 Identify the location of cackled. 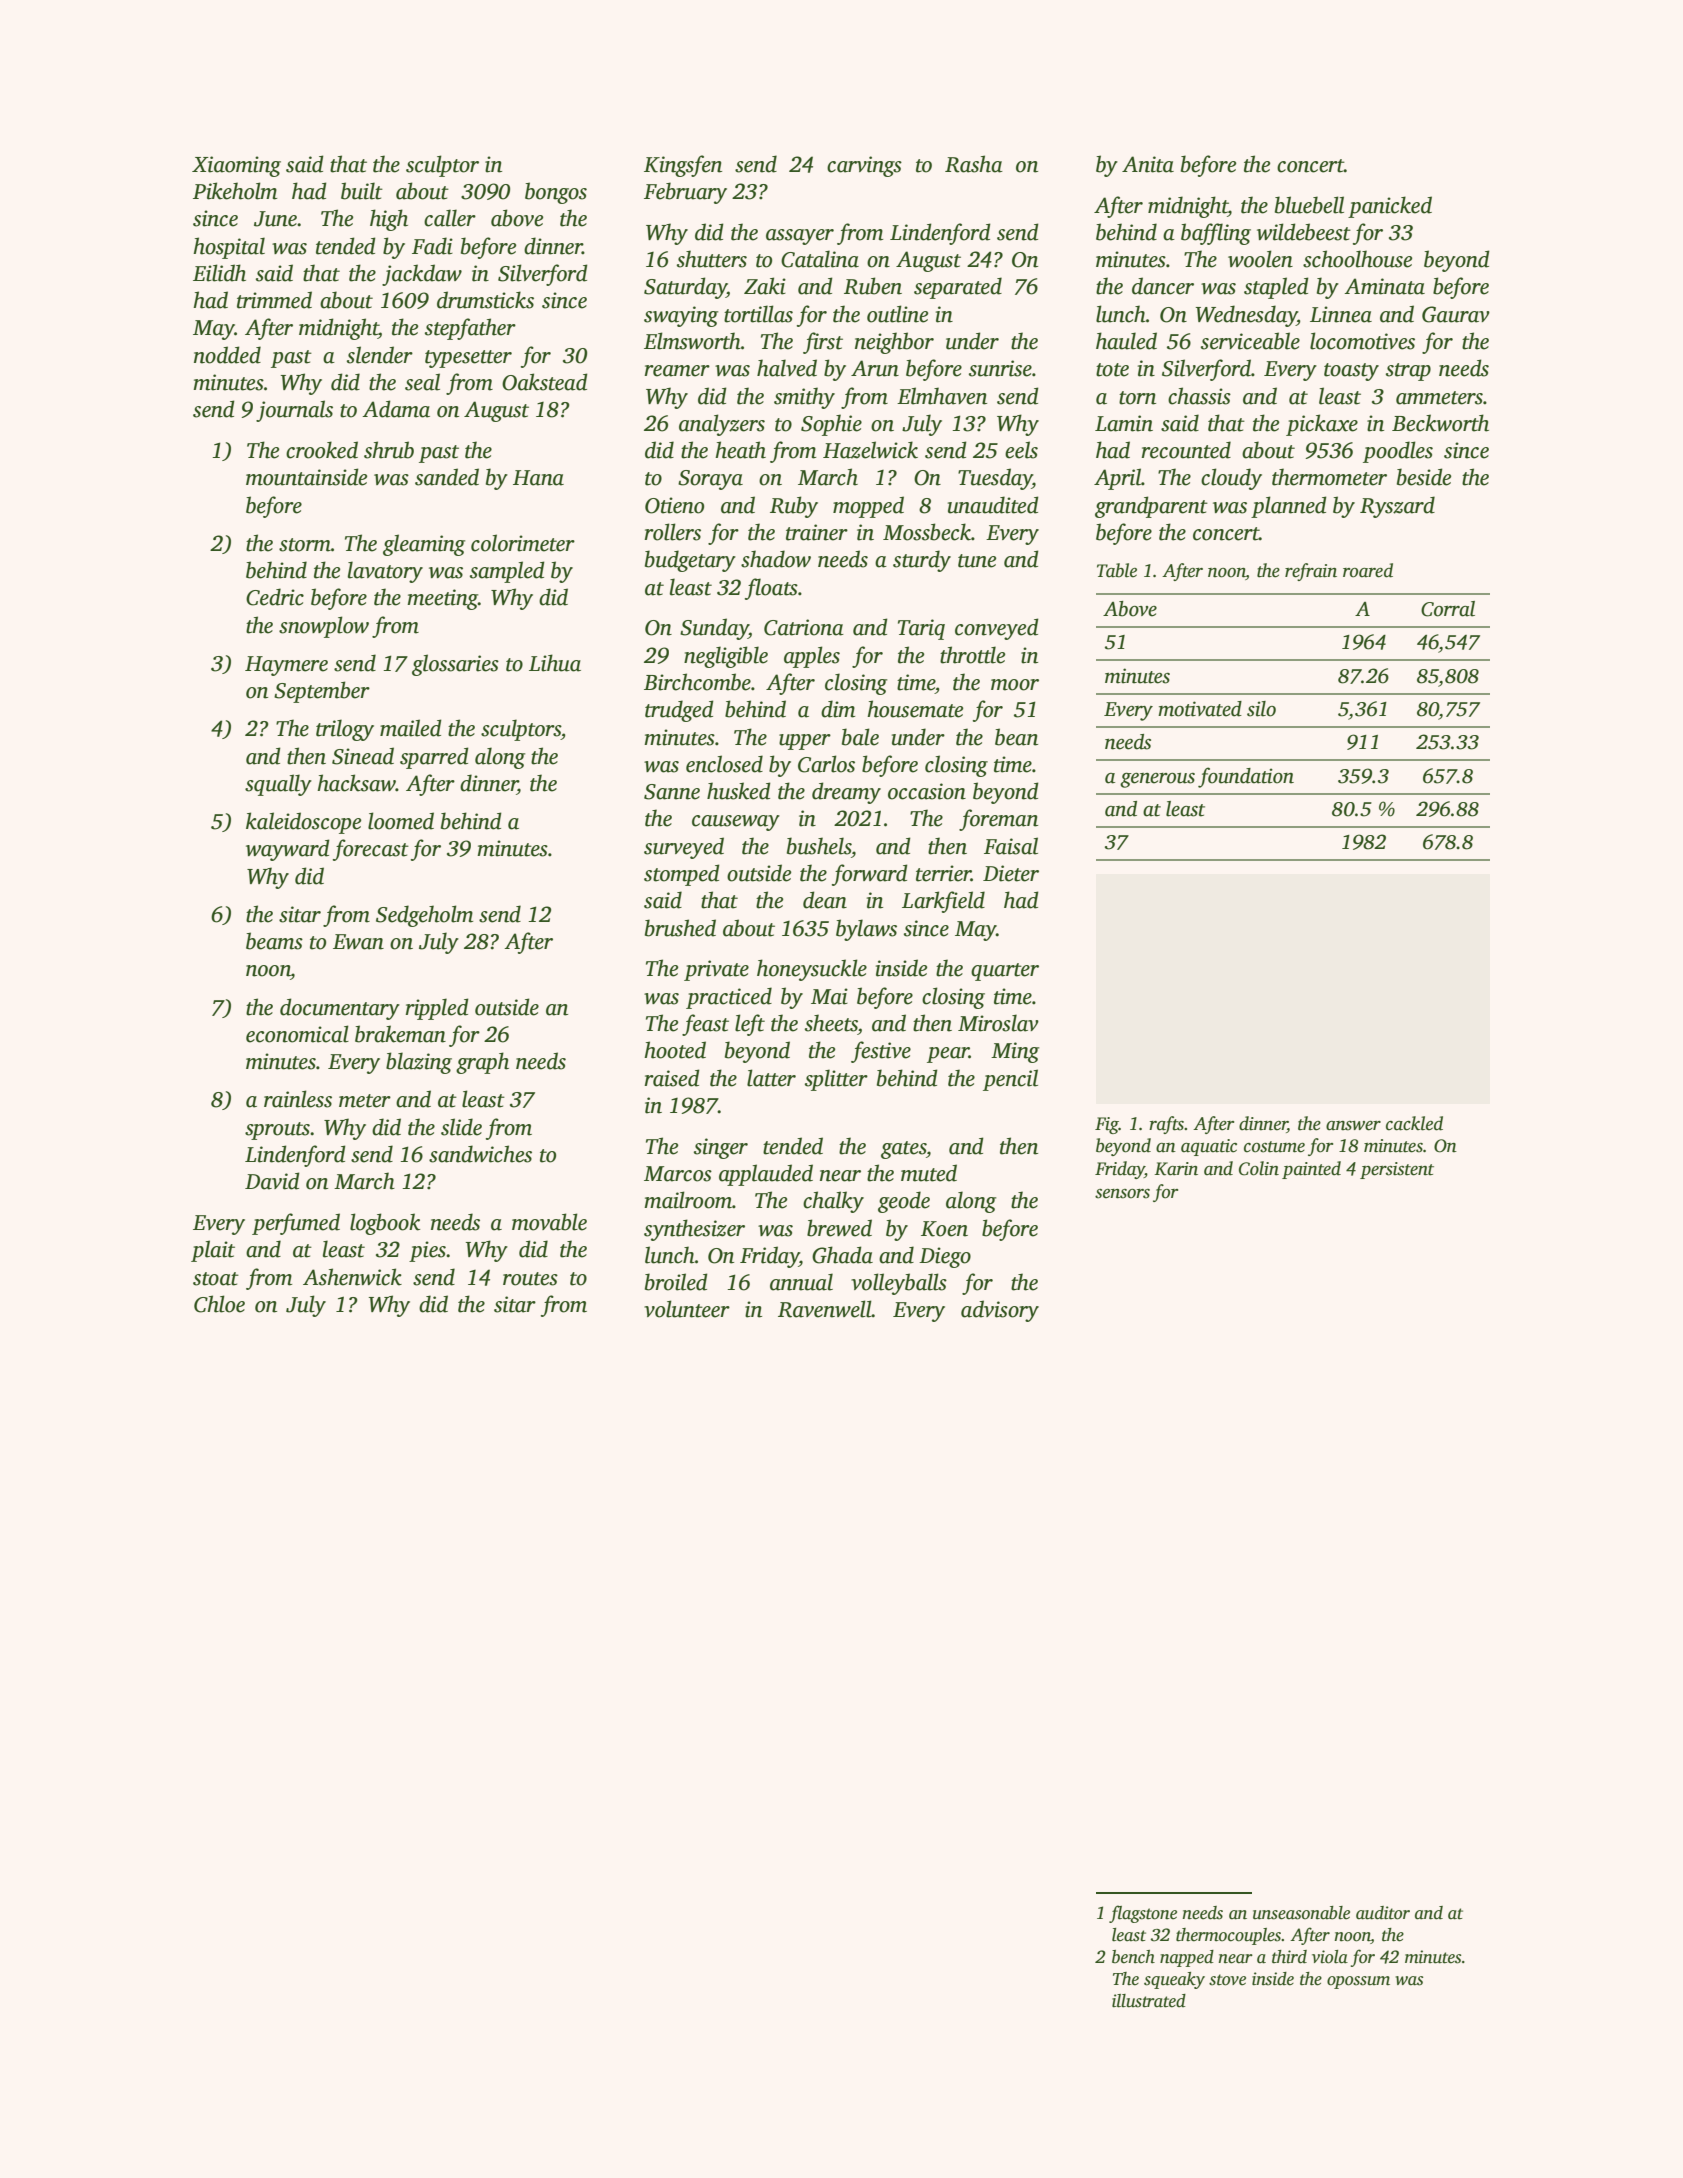
(1414, 1123).
